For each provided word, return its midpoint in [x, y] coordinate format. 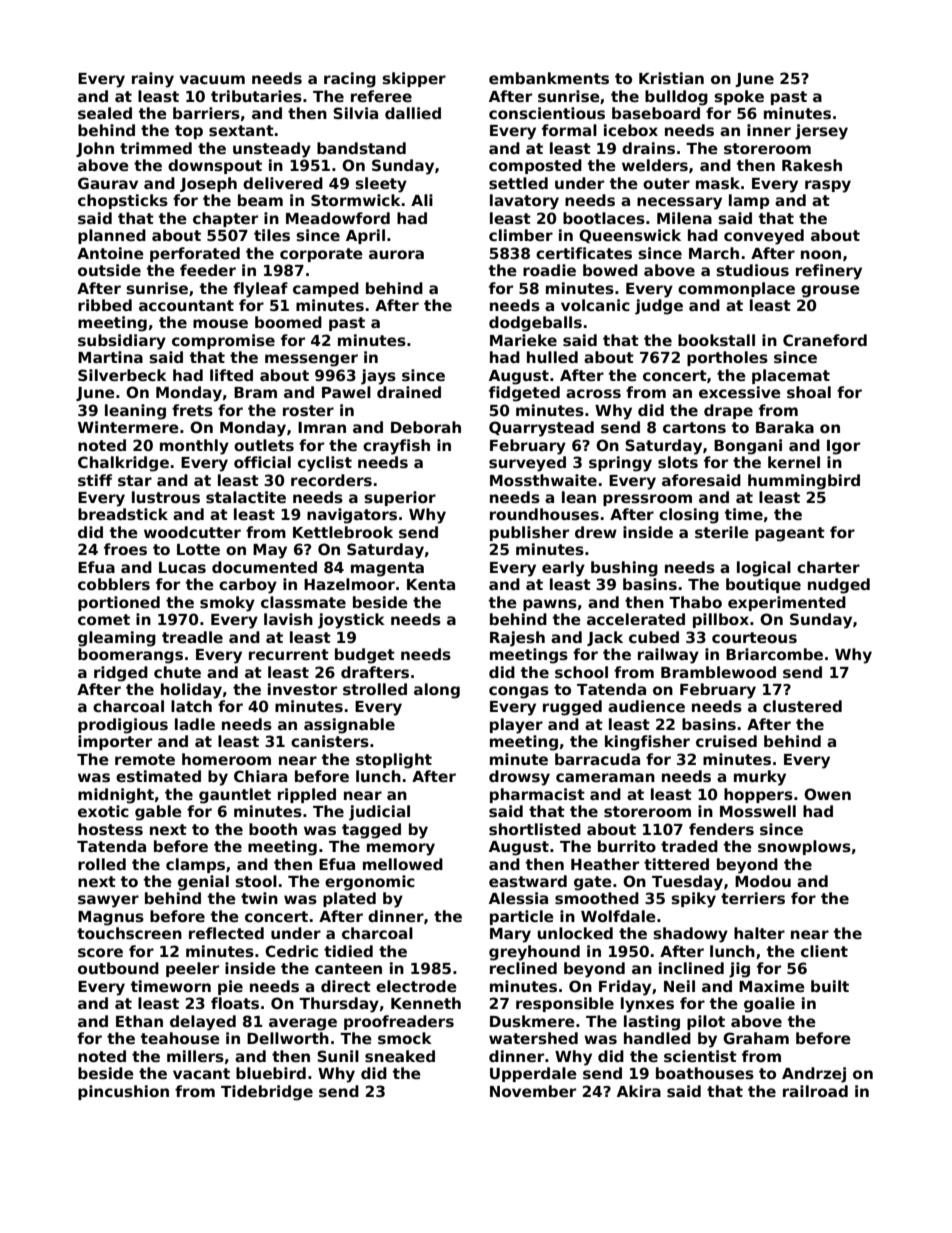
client [824, 951]
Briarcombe [774, 654]
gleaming [117, 639]
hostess [110, 829]
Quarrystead [541, 429]
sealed [105, 113]
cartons [694, 428]
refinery [829, 272]
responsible [565, 1004]
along [437, 691]
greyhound [534, 953]
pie [230, 987]
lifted [231, 375]
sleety [381, 185]
